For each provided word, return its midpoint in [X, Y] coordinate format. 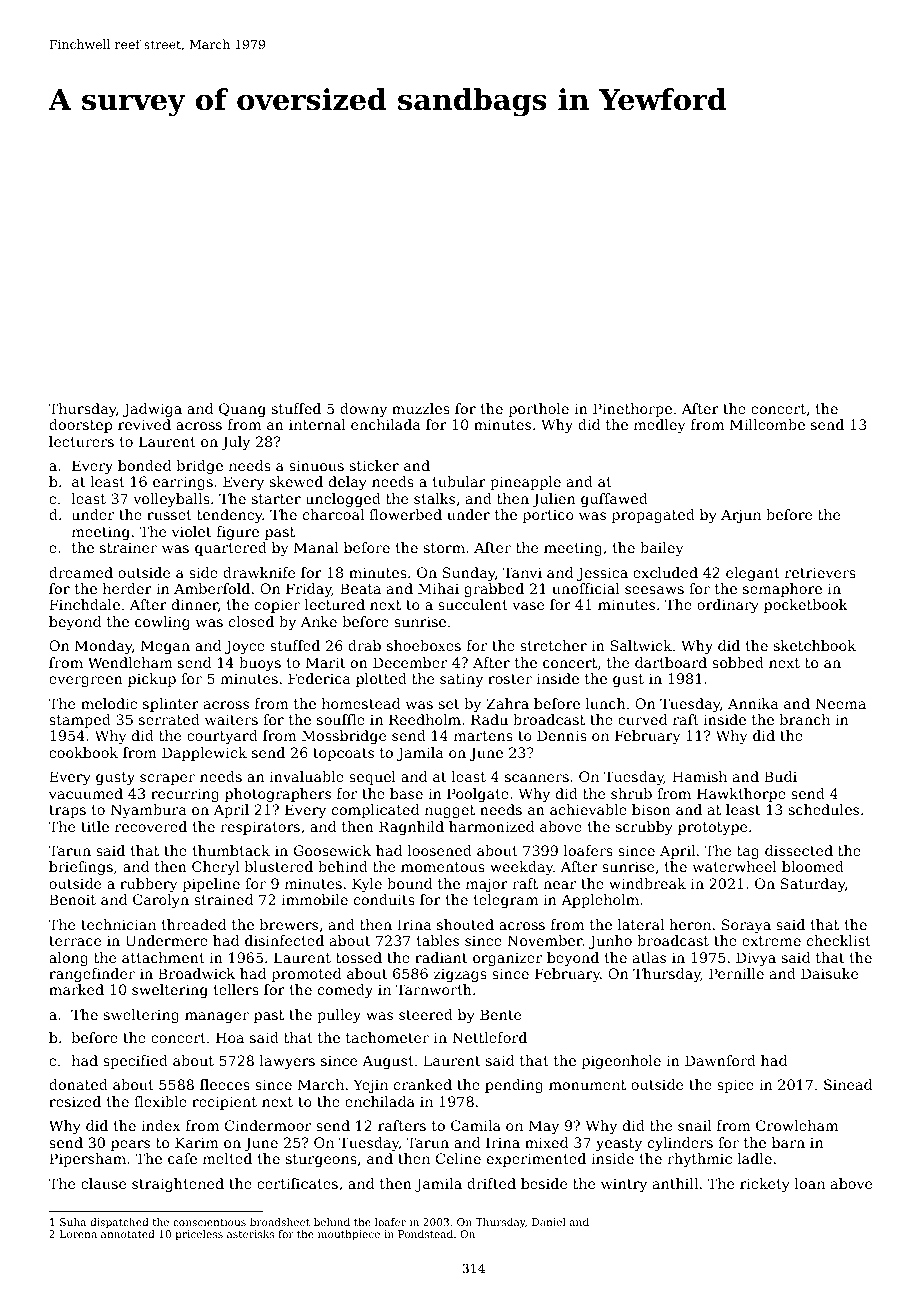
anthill [675, 1183]
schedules [824, 809]
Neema [840, 703]
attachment [163, 957]
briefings [81, 868]
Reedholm [425, 719]
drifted [491, 1183]
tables [437, 940]
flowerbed [405, 514]
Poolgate [478, 795]
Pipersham [87, 1160]
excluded [665, 572]
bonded [144, 465]
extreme [771, 941]
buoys [260, 664]
